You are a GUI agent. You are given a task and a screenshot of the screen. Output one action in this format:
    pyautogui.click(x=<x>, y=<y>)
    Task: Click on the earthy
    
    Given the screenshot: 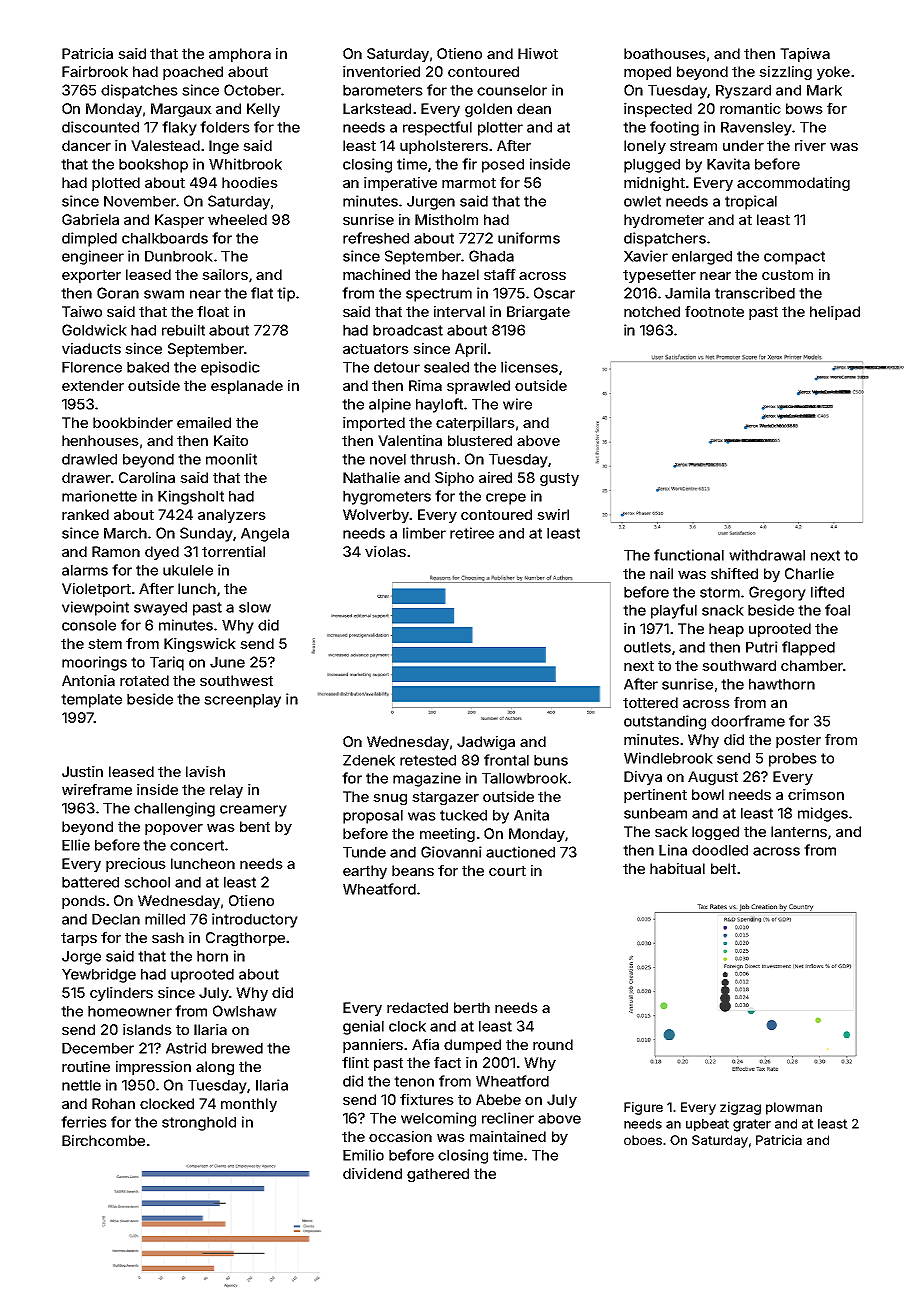 What is the action you would take?
    pyautogui.click(x=365, y=872)
